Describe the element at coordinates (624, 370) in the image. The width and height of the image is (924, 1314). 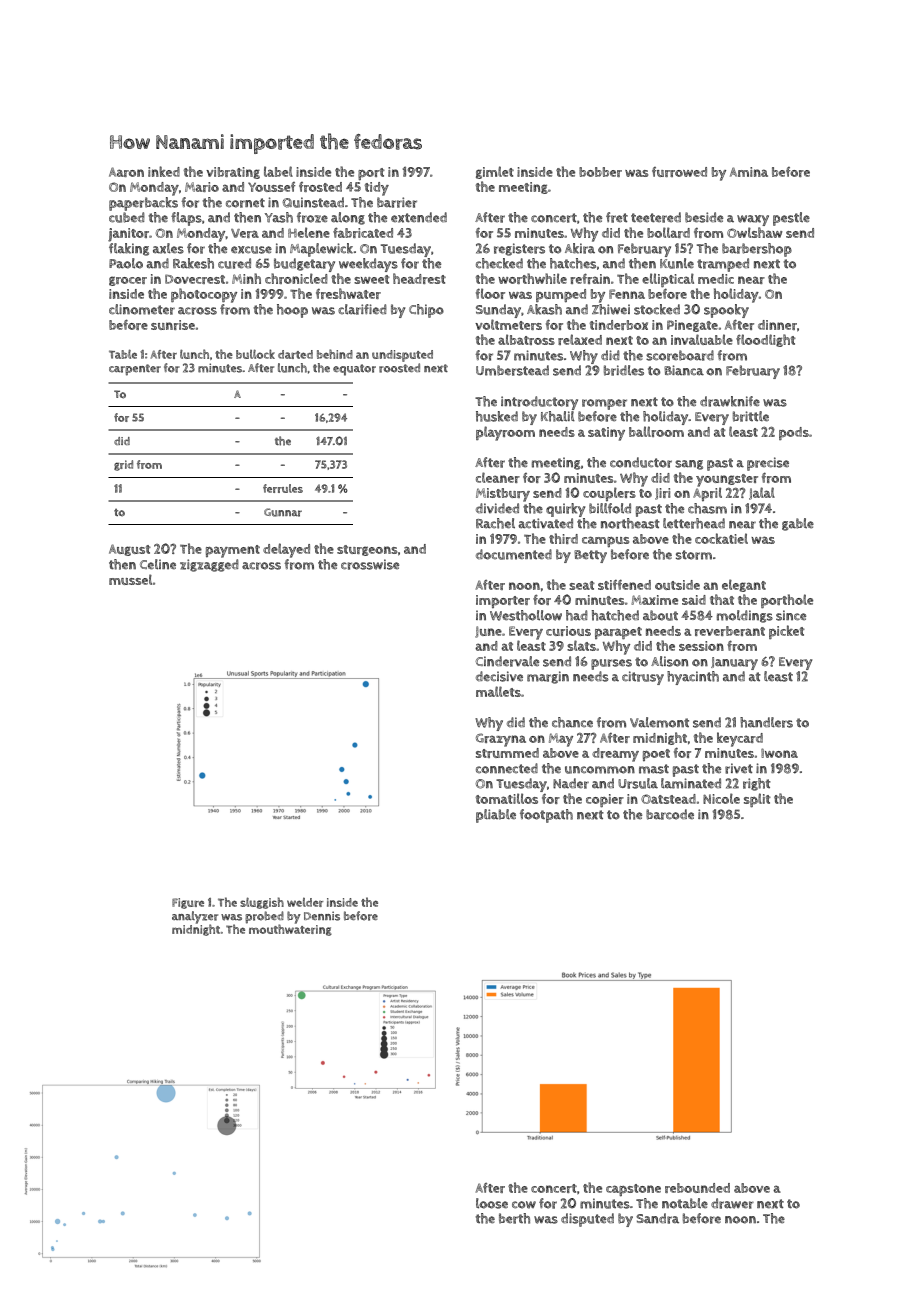
I see `bridles` at that location.
